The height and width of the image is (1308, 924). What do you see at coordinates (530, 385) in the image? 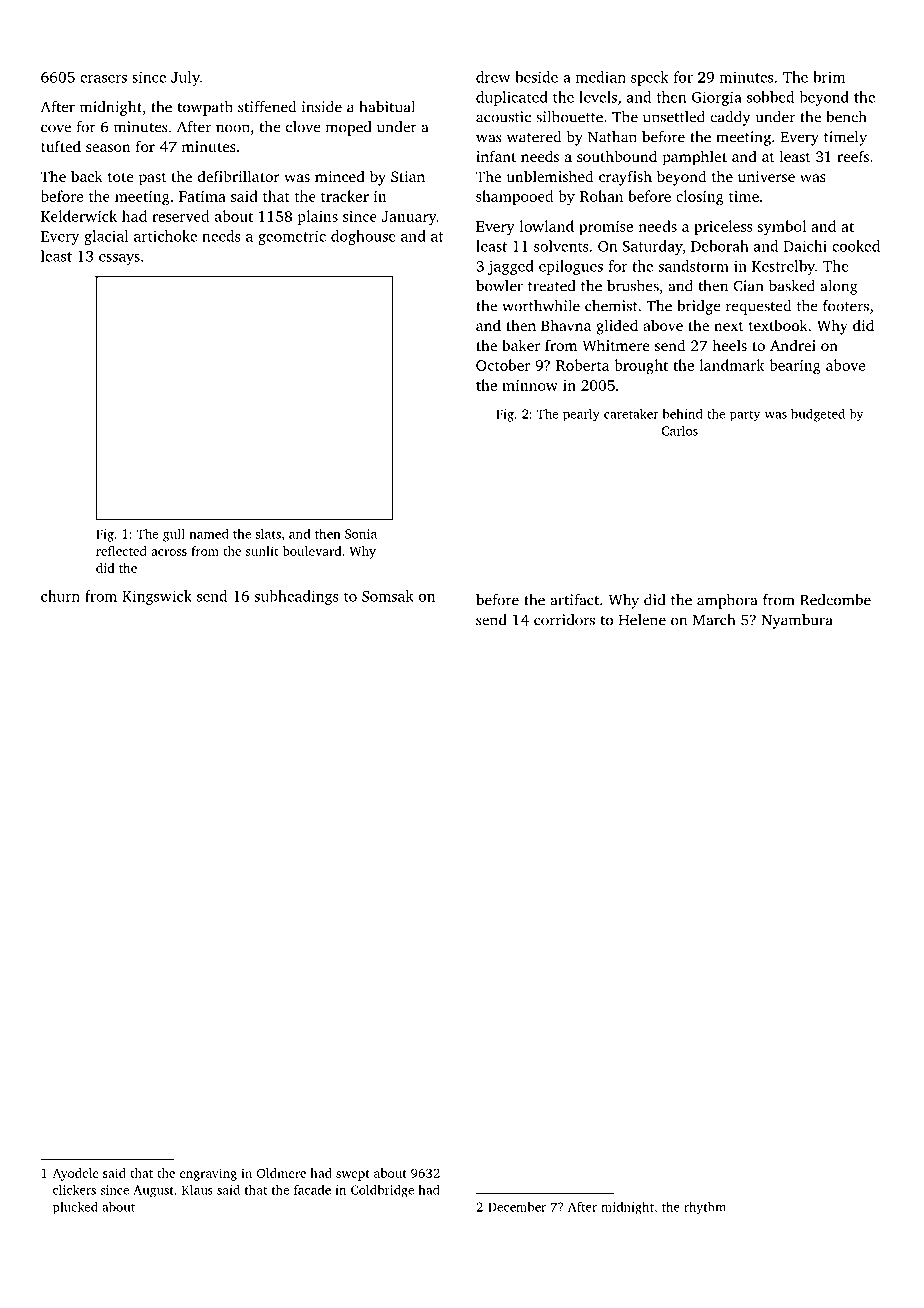
I see `minnow` at bounding box center [530, 385].
